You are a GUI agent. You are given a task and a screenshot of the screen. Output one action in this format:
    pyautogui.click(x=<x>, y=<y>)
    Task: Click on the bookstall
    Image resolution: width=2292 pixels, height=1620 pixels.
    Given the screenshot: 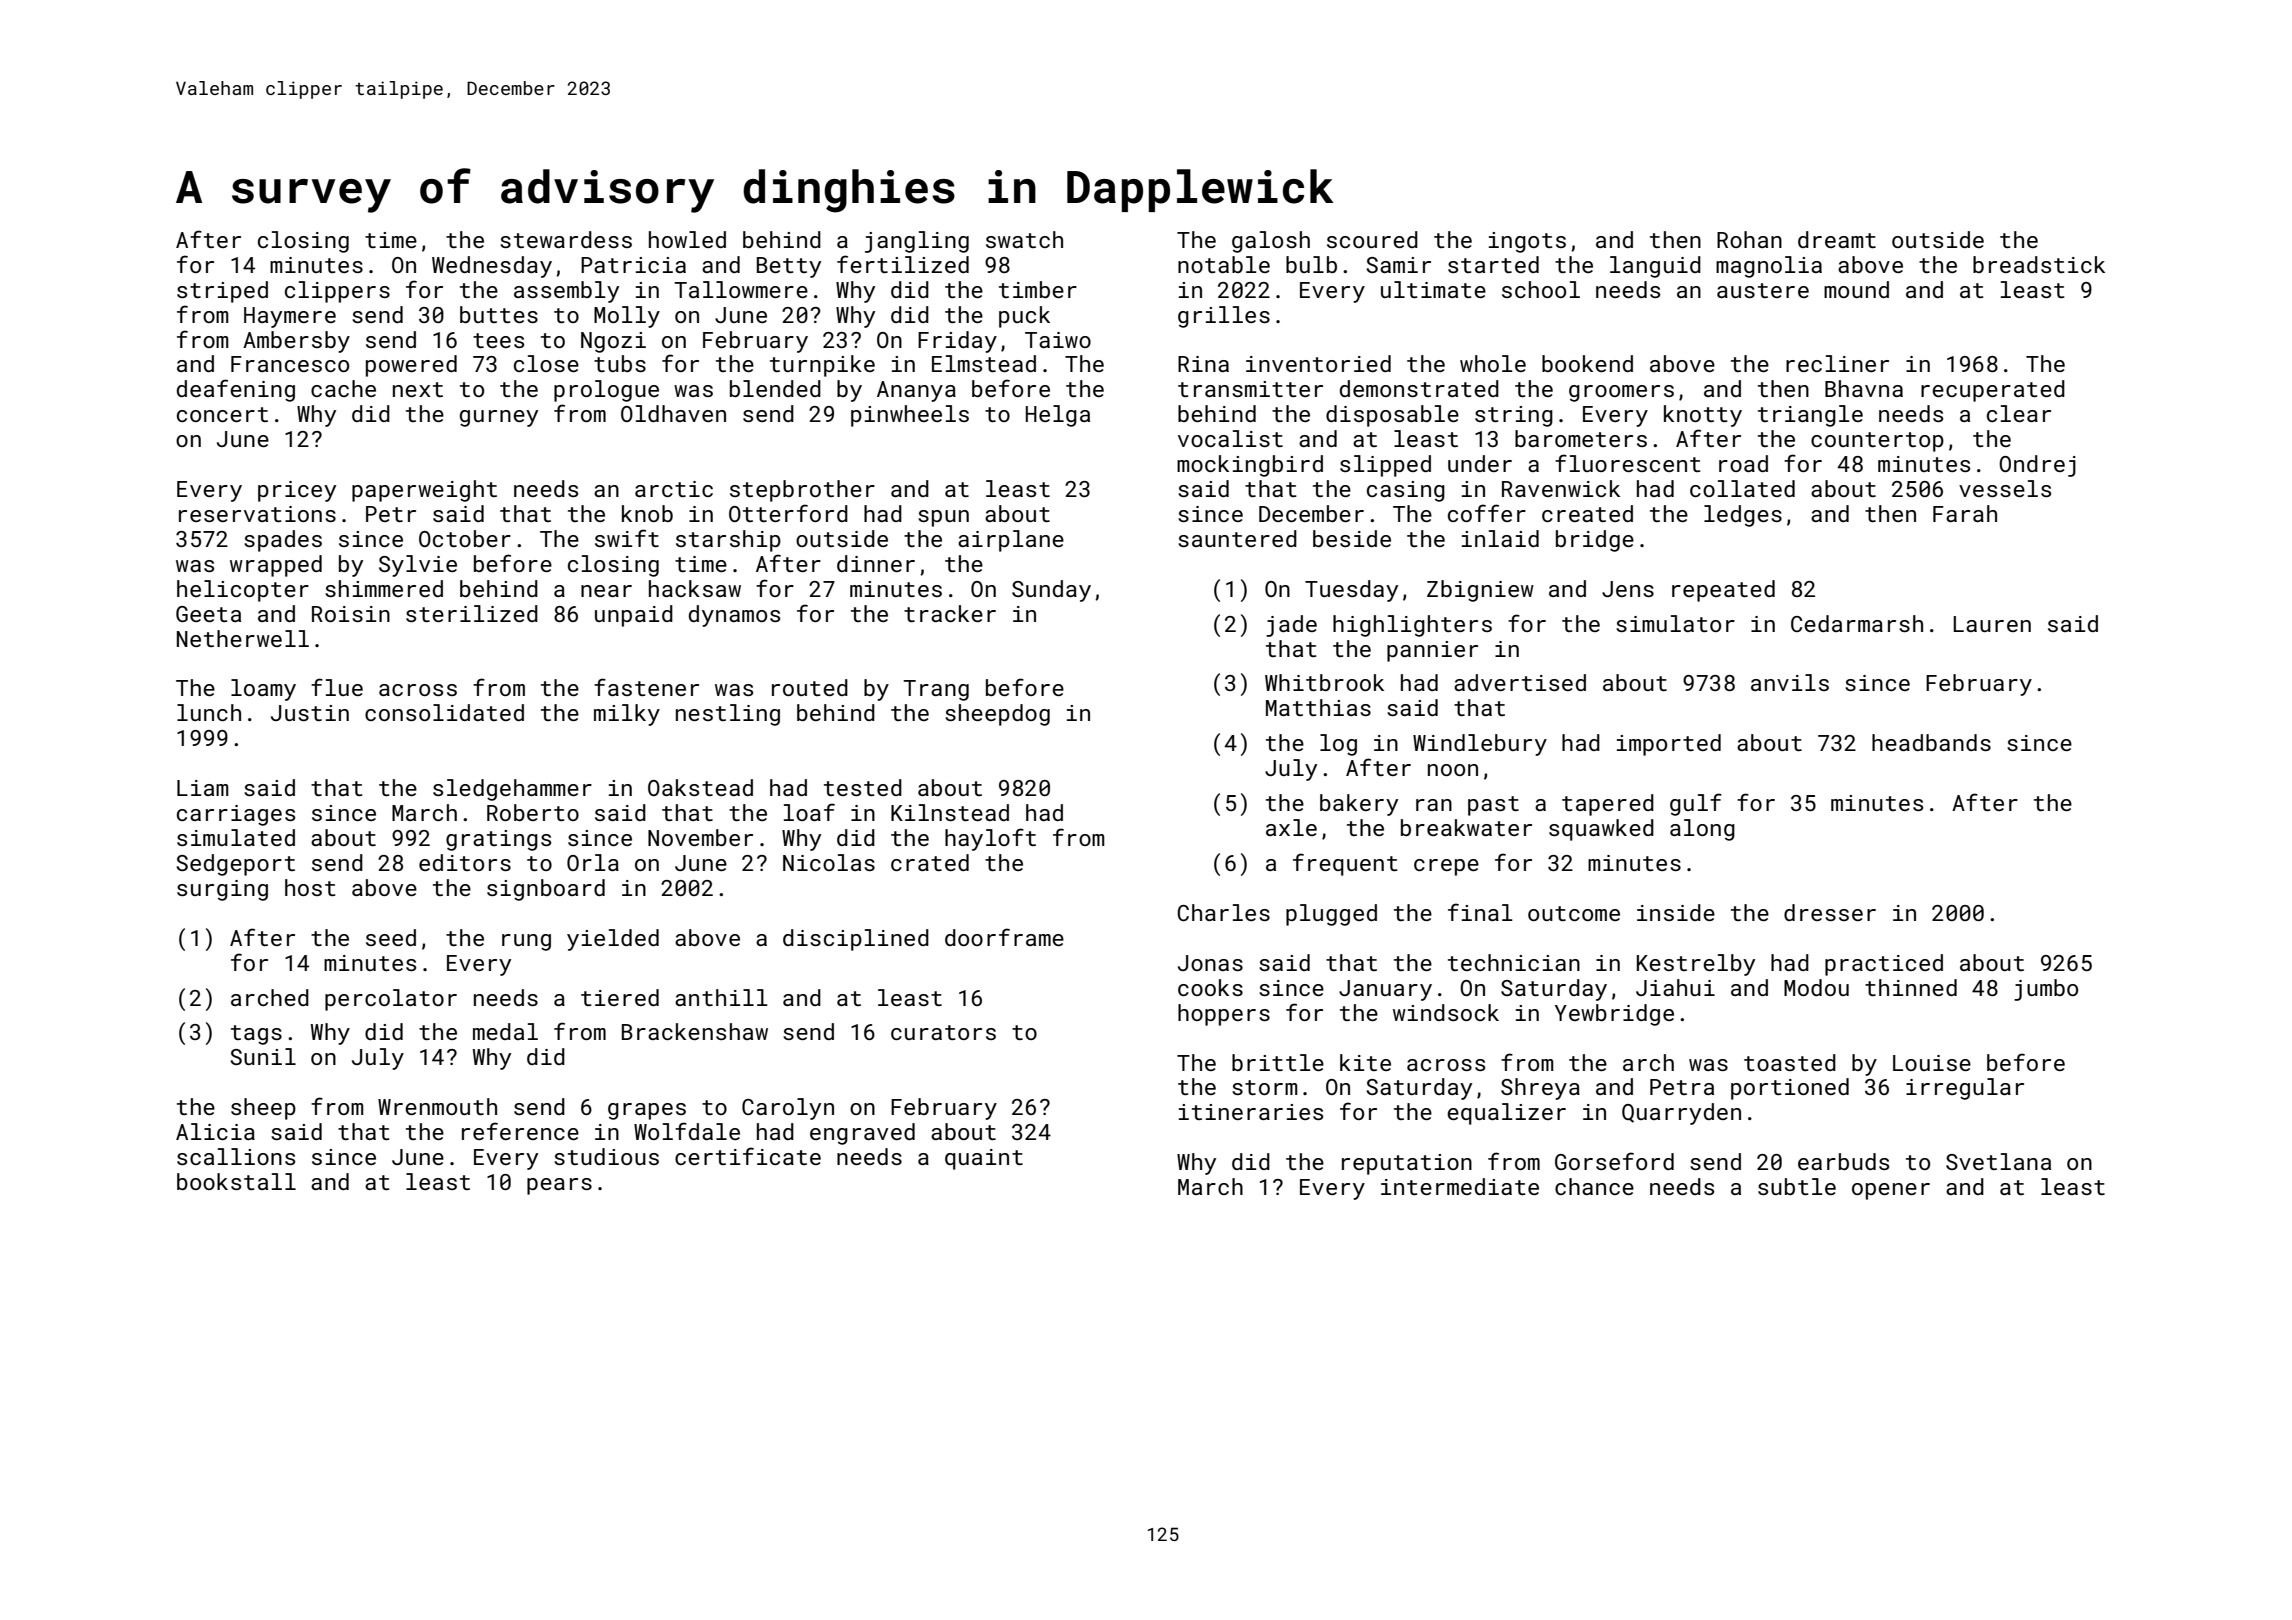 What is the action you would take?
    pyautogui.click(x=236, y=1181)
